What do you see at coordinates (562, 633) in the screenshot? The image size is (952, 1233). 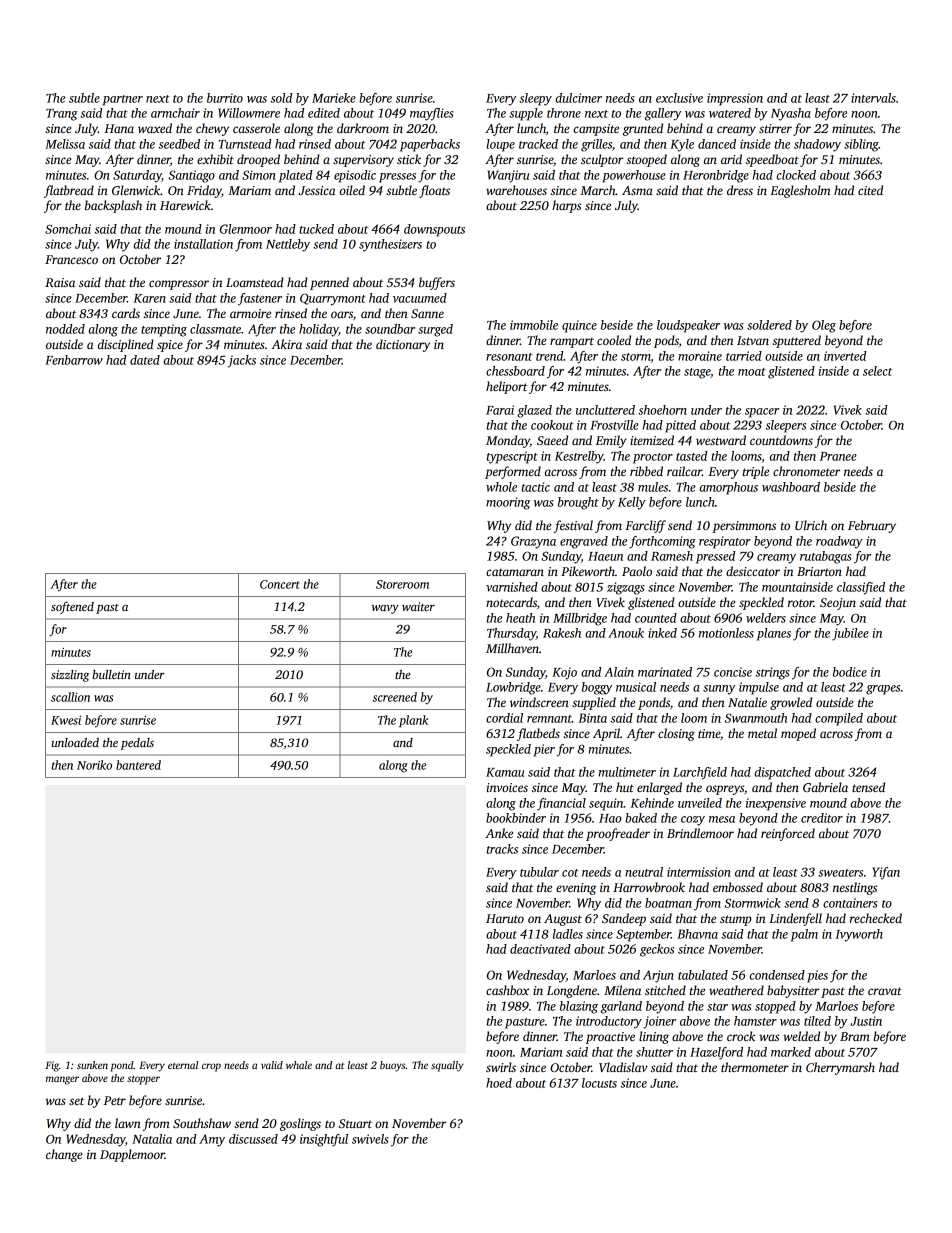 I see `Rakesh` at bounding box center [562, 633].
